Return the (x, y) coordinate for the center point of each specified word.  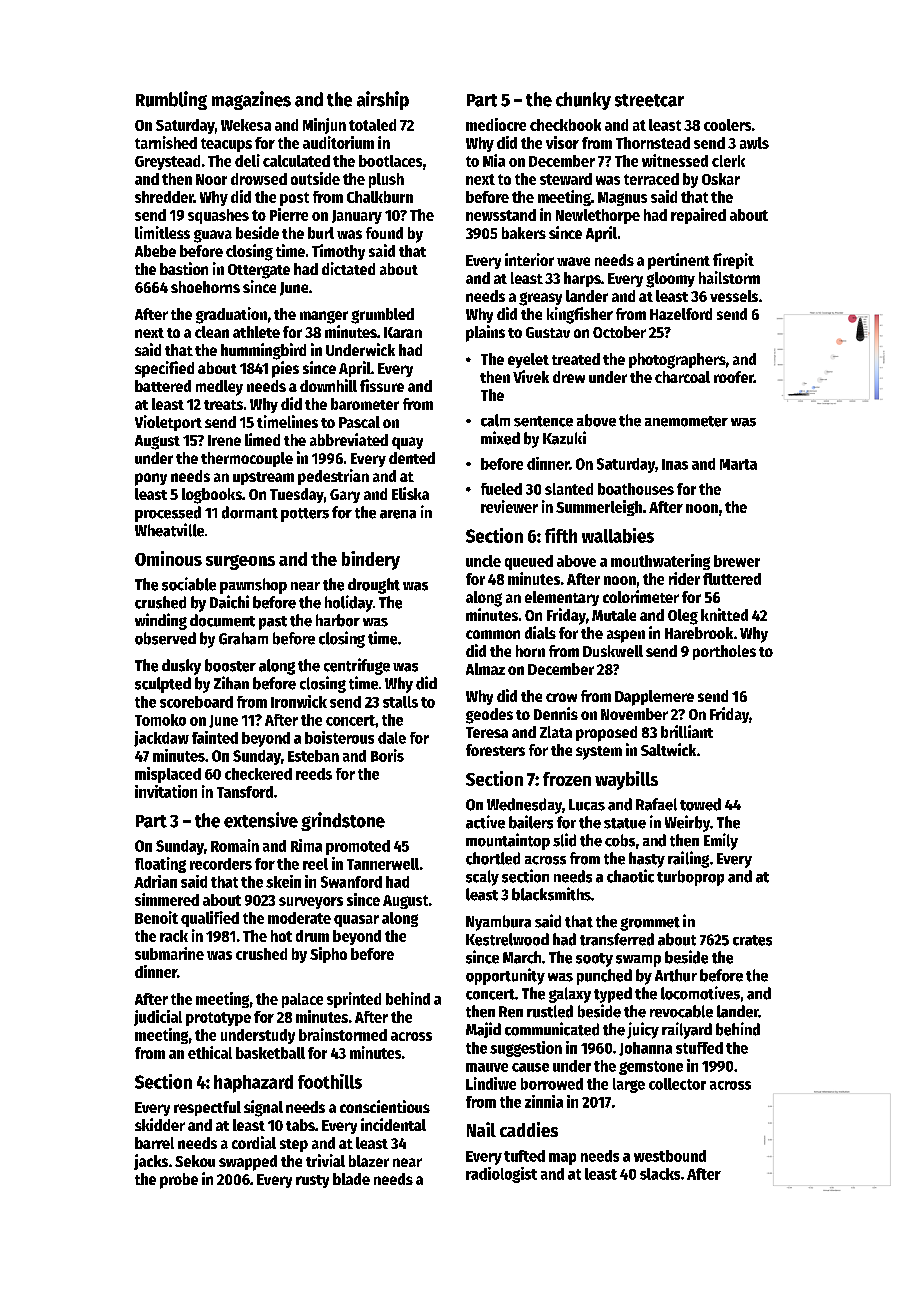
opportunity (505, 976)
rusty (312, 1181)
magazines (251, 100)
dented (412, 458)
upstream (263, 478)
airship (383, 100)
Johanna (645, 1049)
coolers (727, 125)
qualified (210, 919)
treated (576, 359)
